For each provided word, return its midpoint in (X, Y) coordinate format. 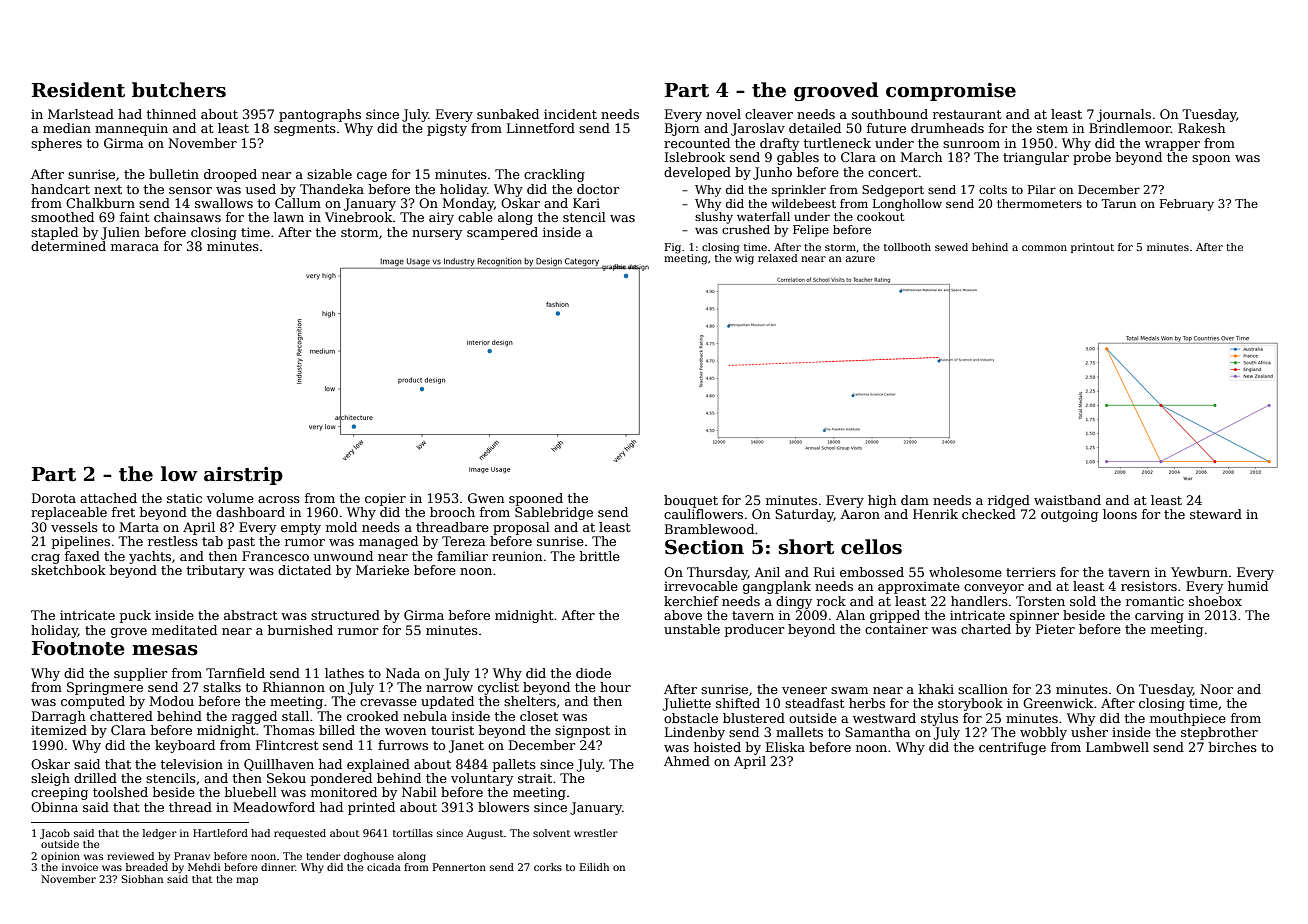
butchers (179, 90)
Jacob (55, 834)
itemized (59, 730)
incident (570, 114)
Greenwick (1058, 703)
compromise (951, 92)
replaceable (69, 513)
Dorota (54, 498)
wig (744, 259)
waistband (1067, 500)
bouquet (691, 501)
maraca (135, 247)
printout (1092, 248)
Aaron (860, 514)
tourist (452, 730)
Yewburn (1199, 572)
